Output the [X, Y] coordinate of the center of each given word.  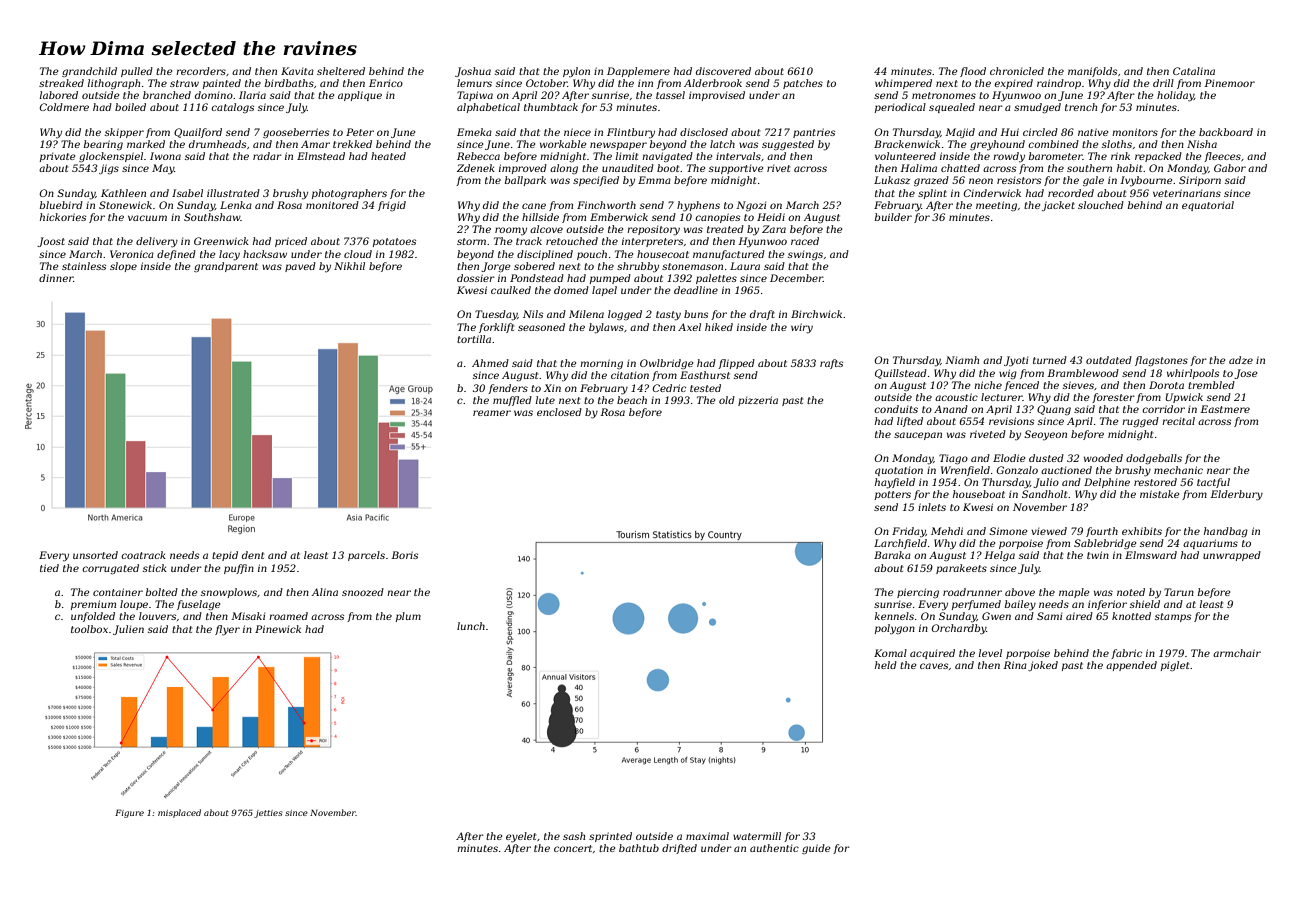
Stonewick [125, 205]
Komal [890, 653]
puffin [239, 569]
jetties [268, 814]
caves [934, 666]
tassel [670, 95]
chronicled [1017, 71]
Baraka [892, 555]
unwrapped [1232, 556]
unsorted [95, 555]
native [1093, 132]
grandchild [89, 72]
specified [596, 181]
